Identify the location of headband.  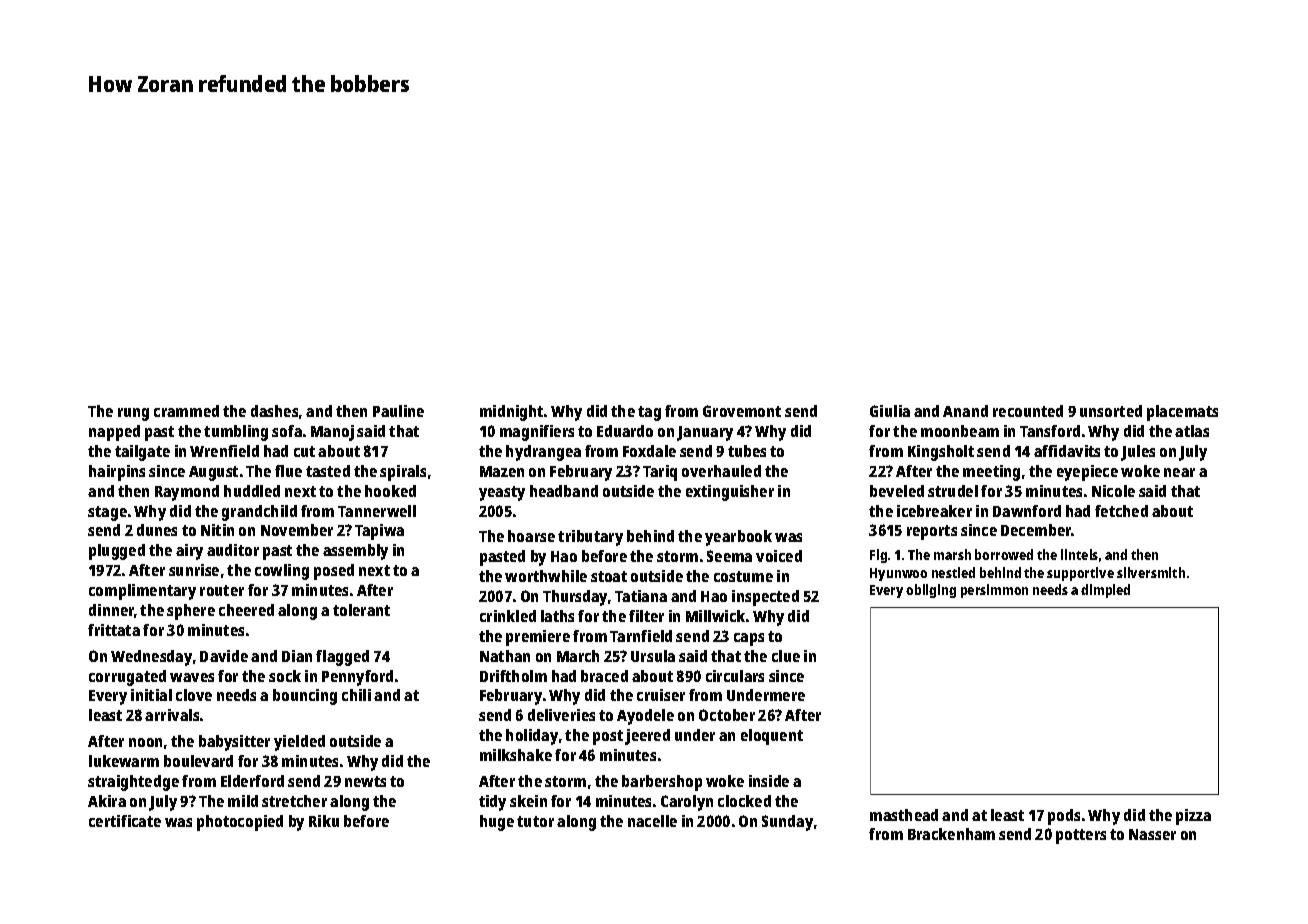
(564, 491).
